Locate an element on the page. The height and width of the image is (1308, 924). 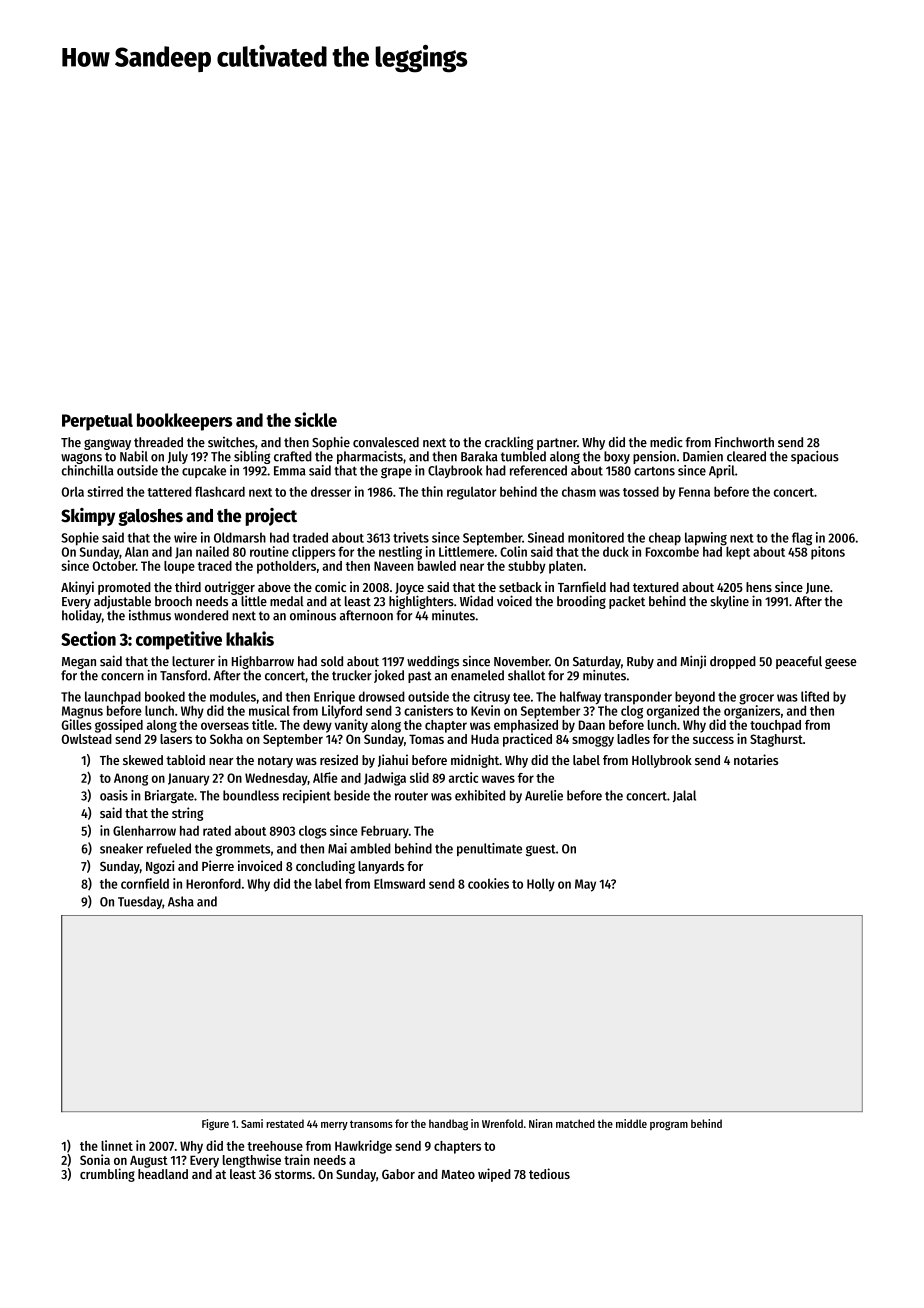
linnet is located at coordinates (117, 1145).
